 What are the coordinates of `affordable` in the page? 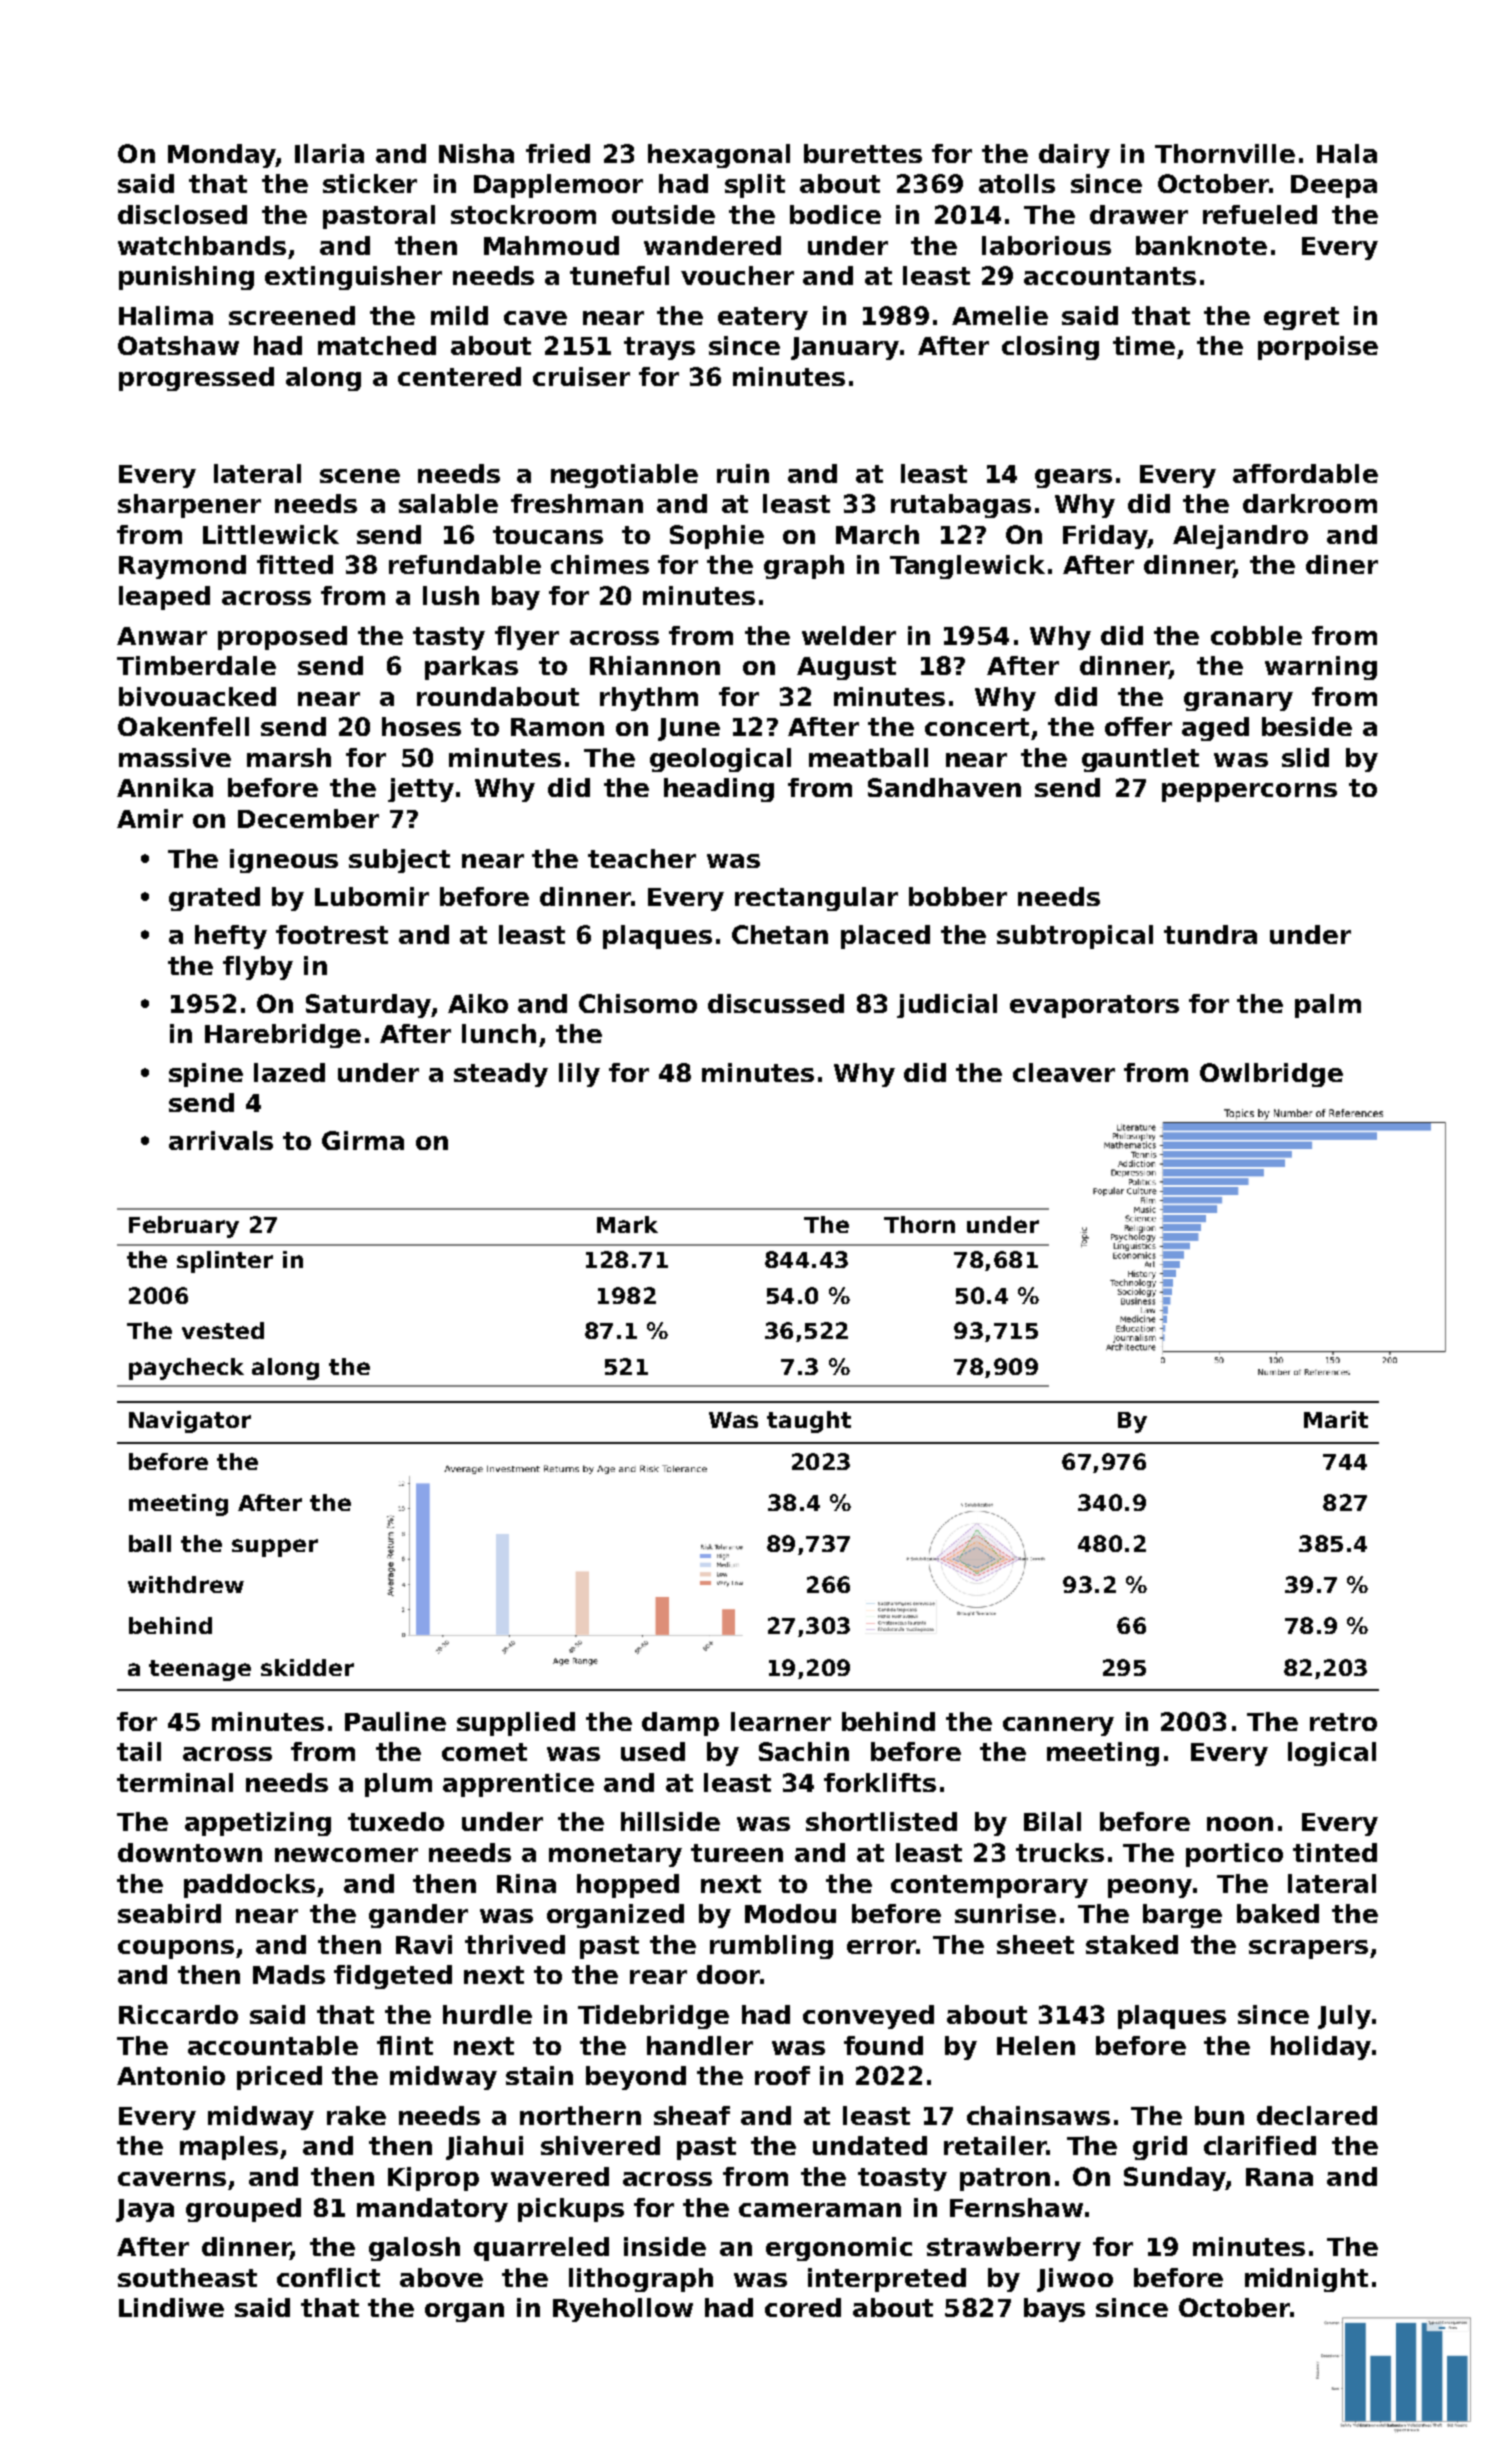 It's located at (1305, 473).
